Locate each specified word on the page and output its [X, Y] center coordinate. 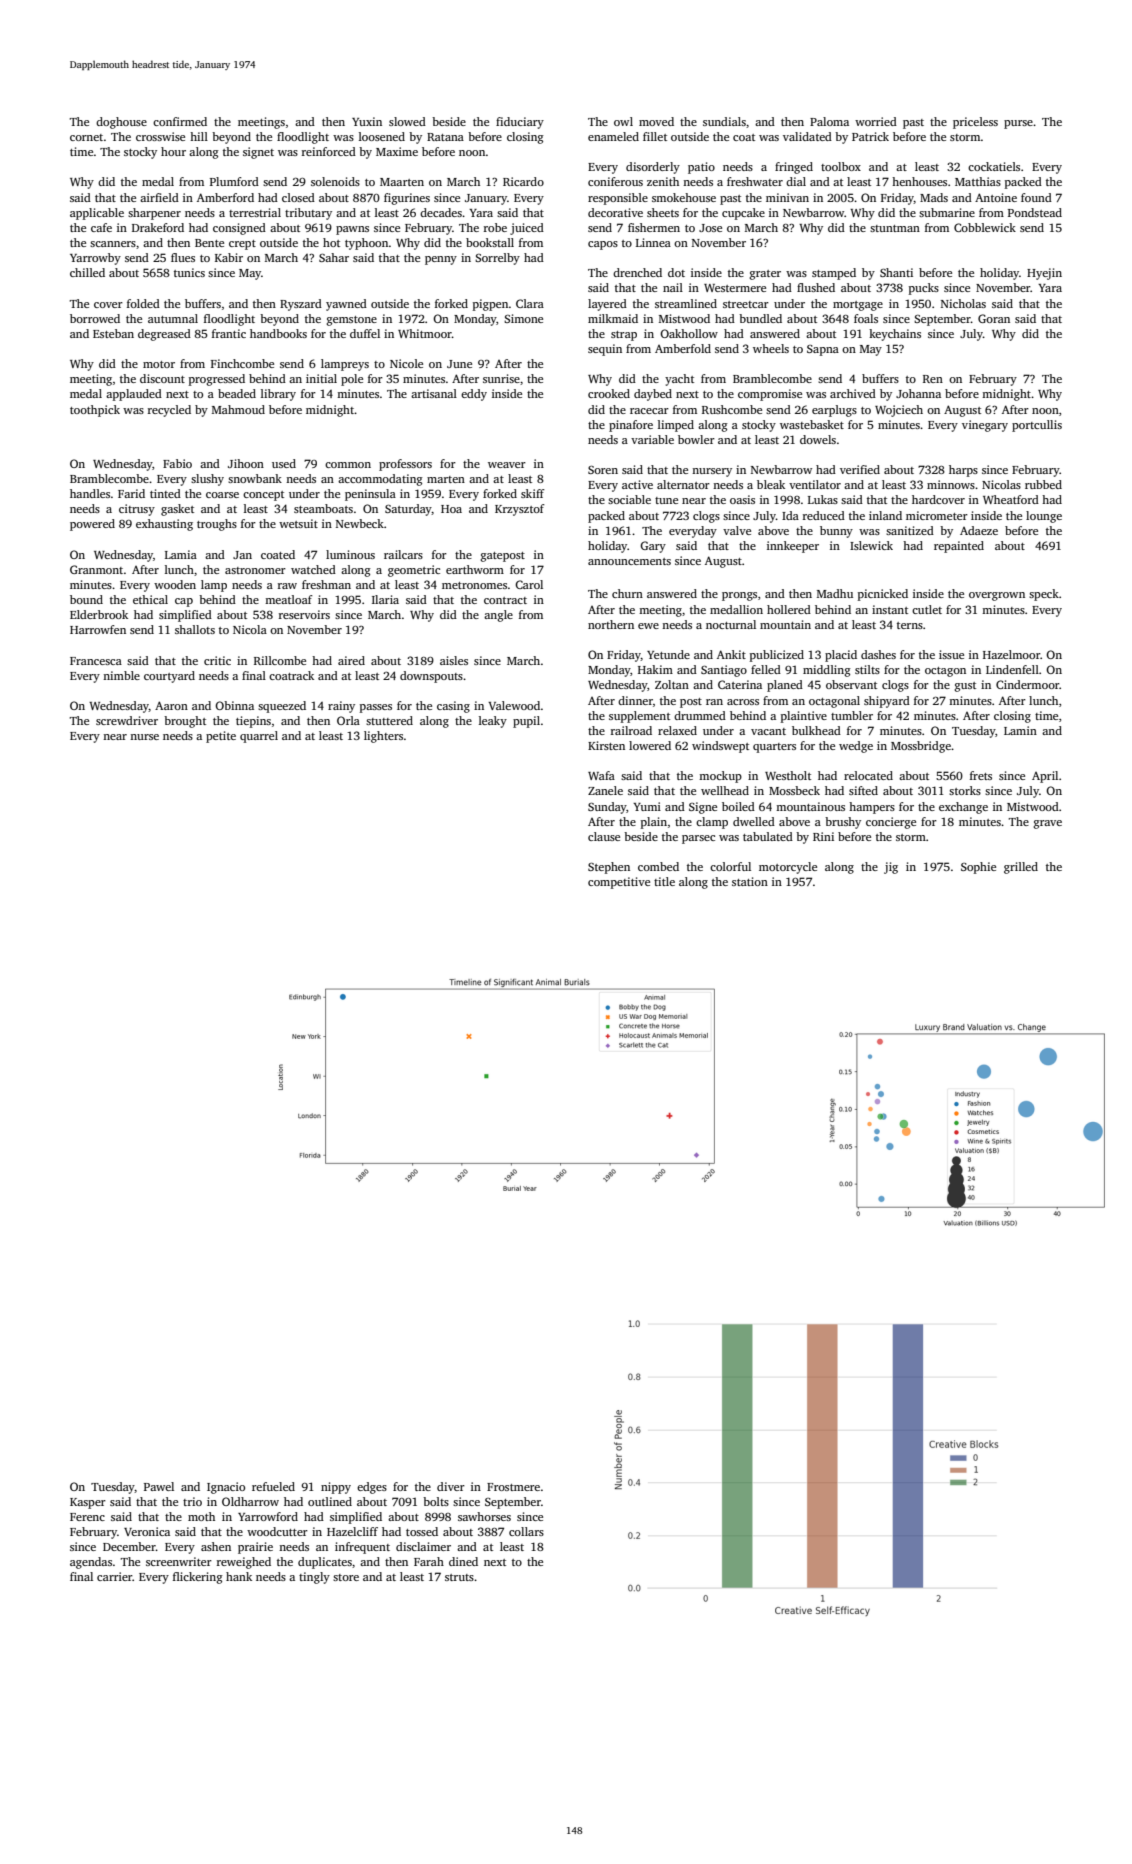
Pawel [159, 1486]
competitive [619, 883]
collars [526, 1531]
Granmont [96, 569]
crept [242, 245]
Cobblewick [985, 227]
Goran [994, 318]
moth [201, 1516]
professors [405, 465]
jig [891, 868]
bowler [696, 439]
